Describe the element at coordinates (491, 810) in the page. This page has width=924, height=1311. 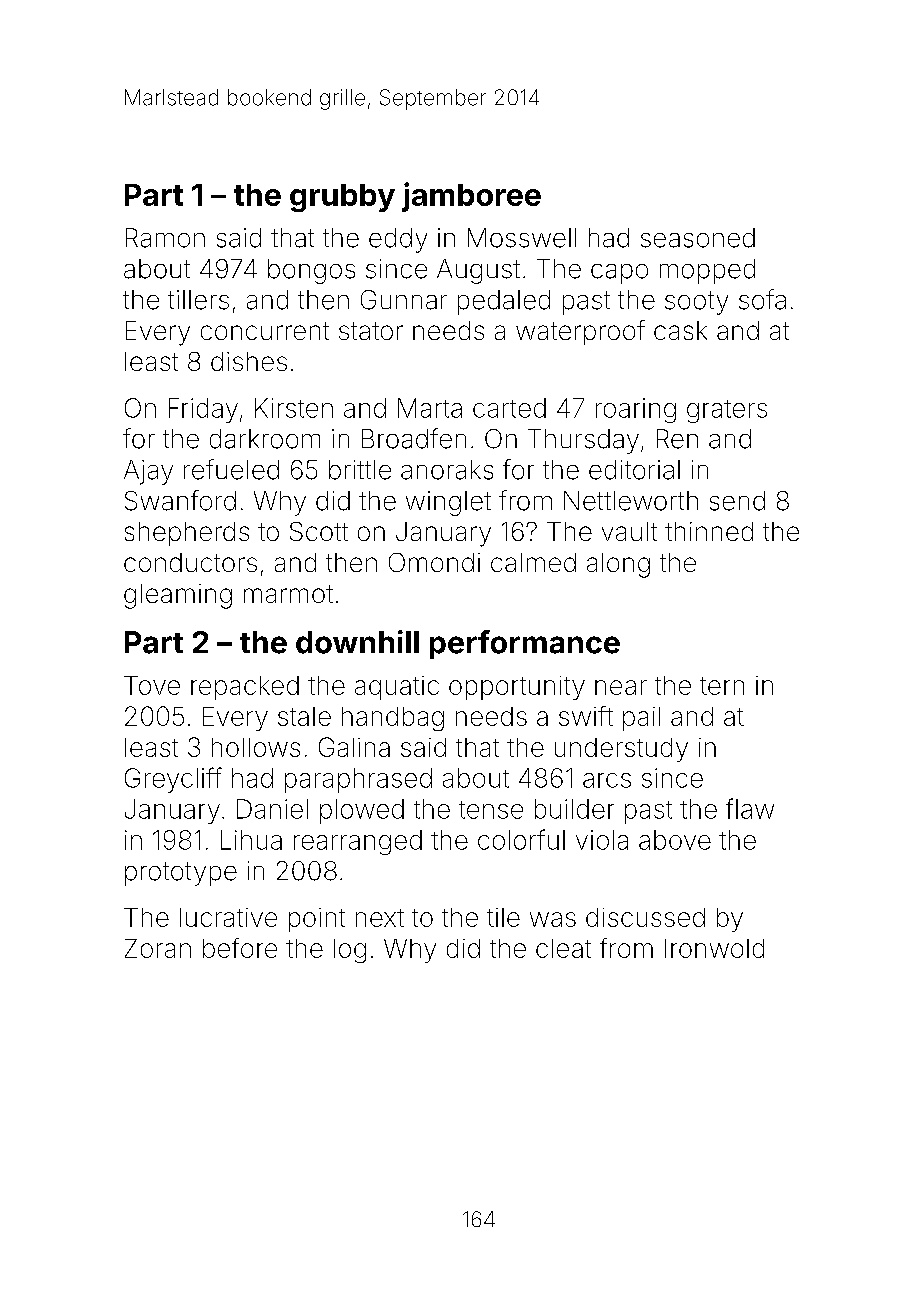
I see `tense` at that location.
